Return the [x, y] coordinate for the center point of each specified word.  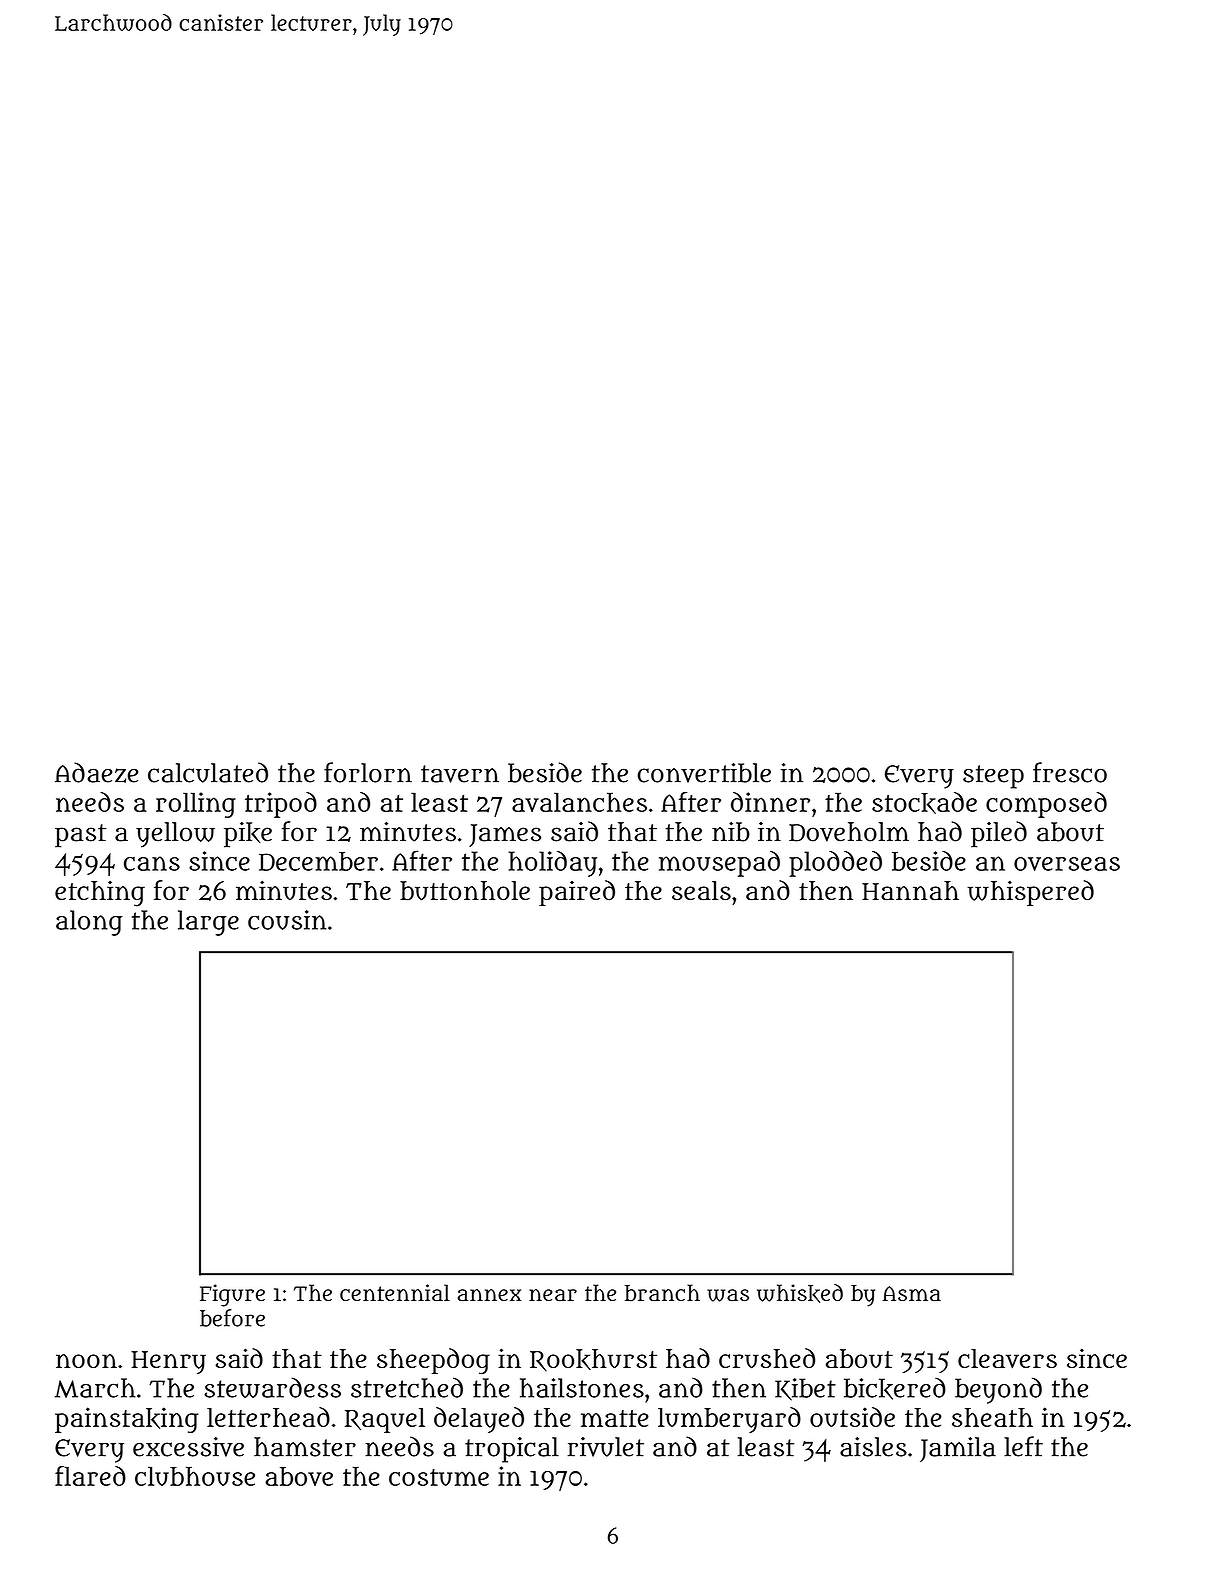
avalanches [579, 802]
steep [993, 777]
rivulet [605, 1447]
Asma [912, 1293]
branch [662, 1293]
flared [90, 1476]
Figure [232, 1295]
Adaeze [96, 772]
